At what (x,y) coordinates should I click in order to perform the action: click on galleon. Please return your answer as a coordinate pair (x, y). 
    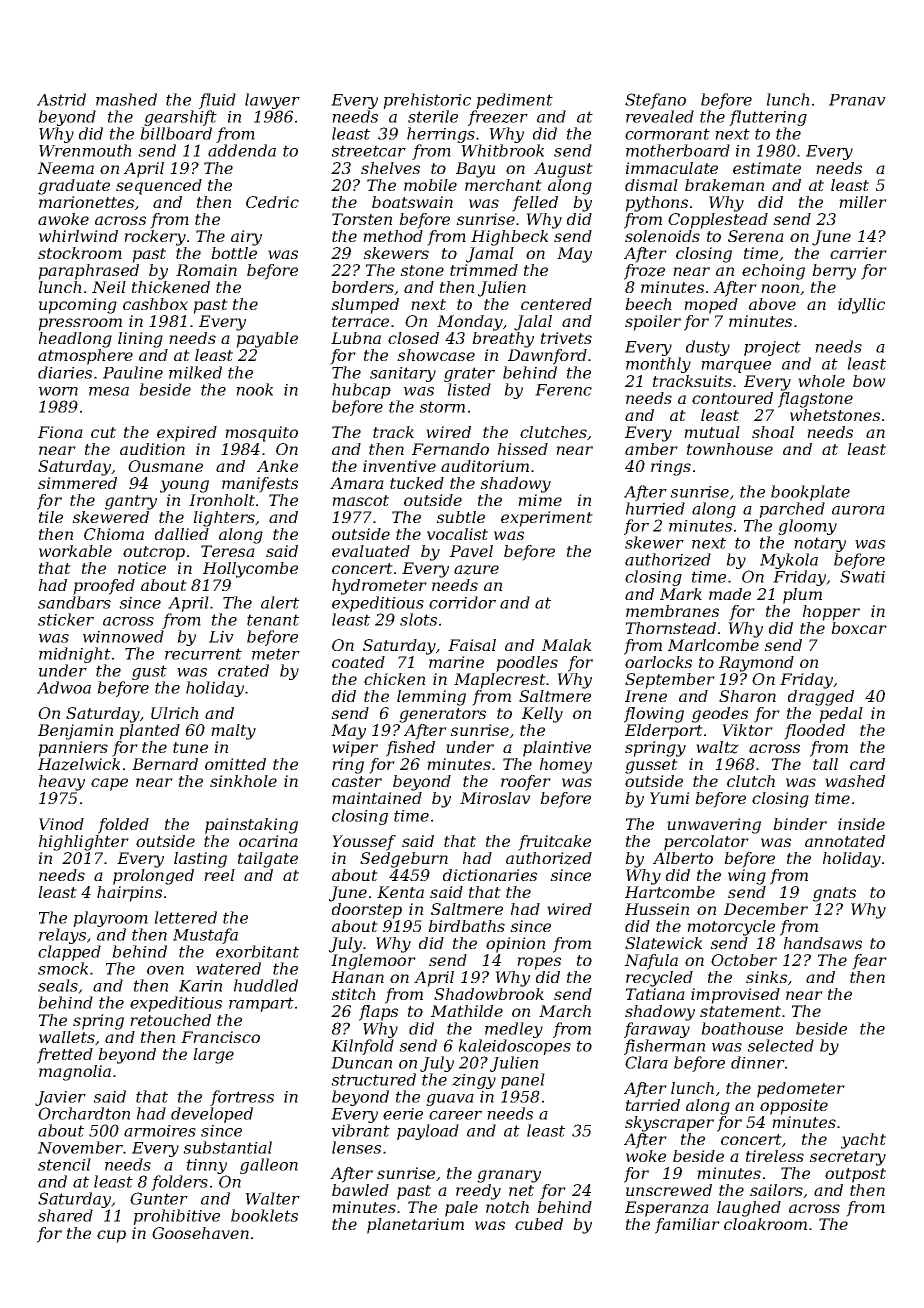
    Looking at the image, I should click on (269, 1166).
